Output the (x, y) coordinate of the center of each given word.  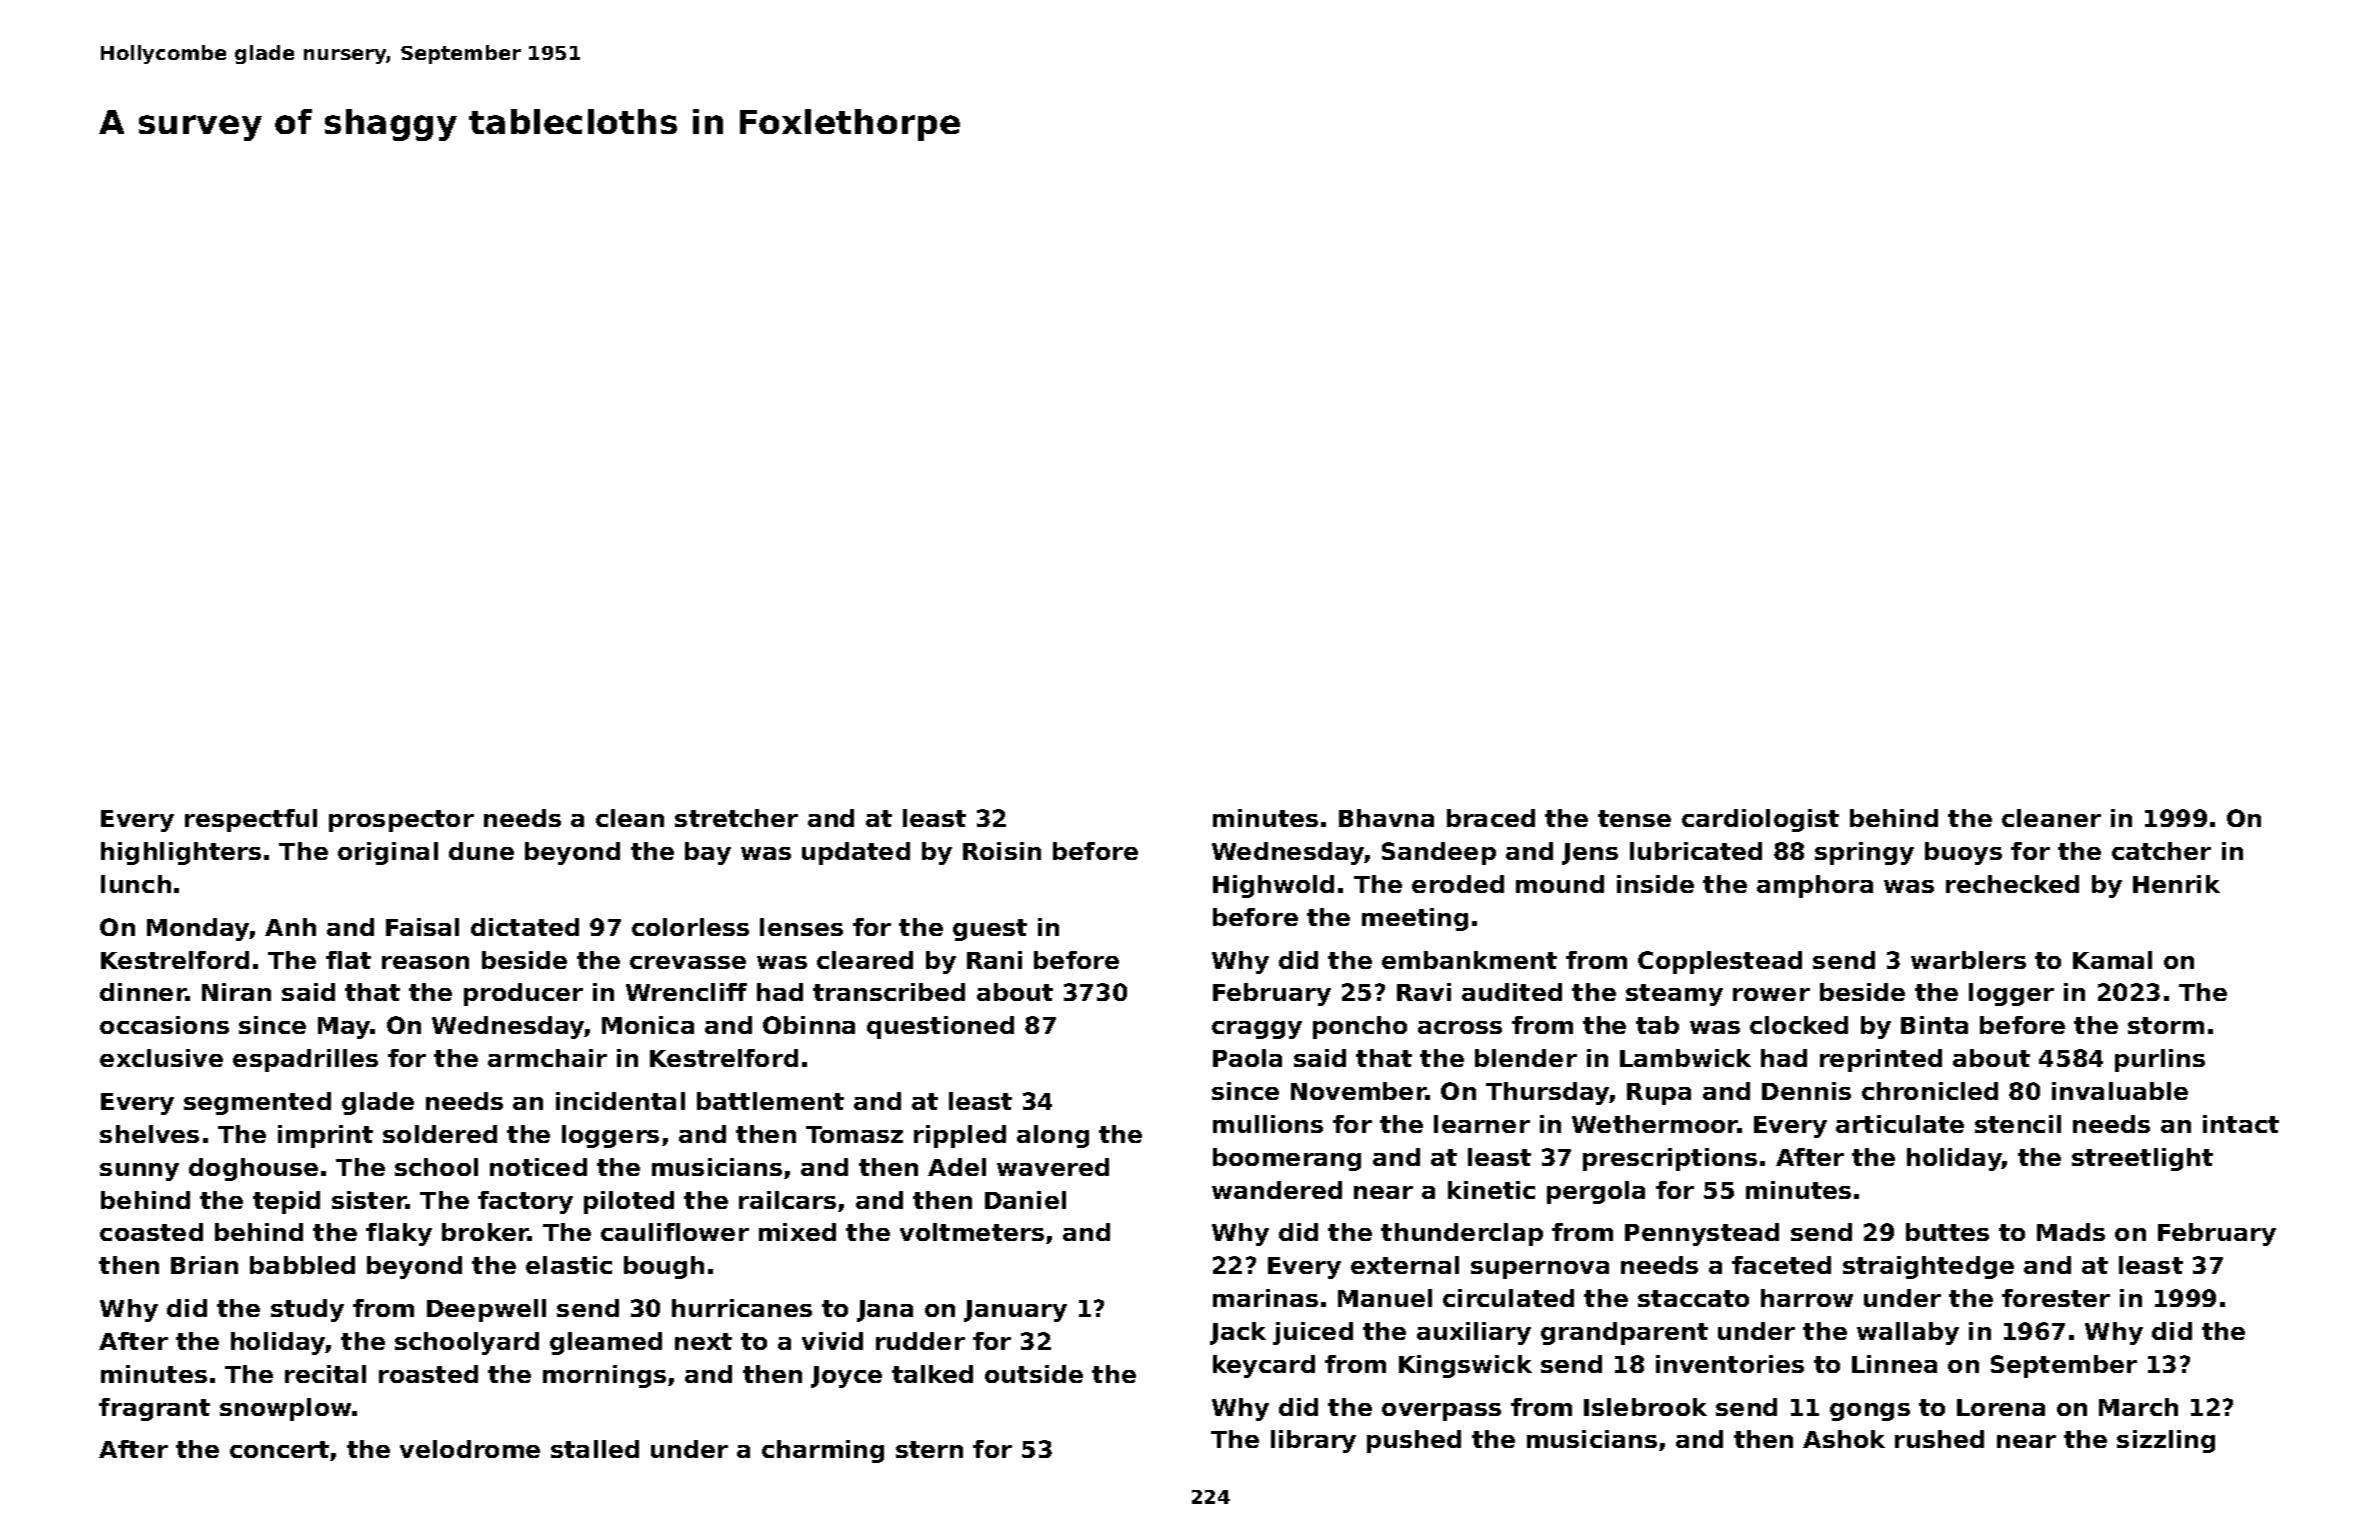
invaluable (2120, 1091)
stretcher (736, 818)
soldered (440, 1134)
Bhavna (1386, 818)
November (1358, 1091)
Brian (204, 1265)
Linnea (1894, 1364)
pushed (1414, 1441)
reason (425, 962)
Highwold (1273, 886)
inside (1655, 884)
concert (279, 1449)
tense (1634, 818)
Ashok (1844, 1439)
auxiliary (1474, 1333)
